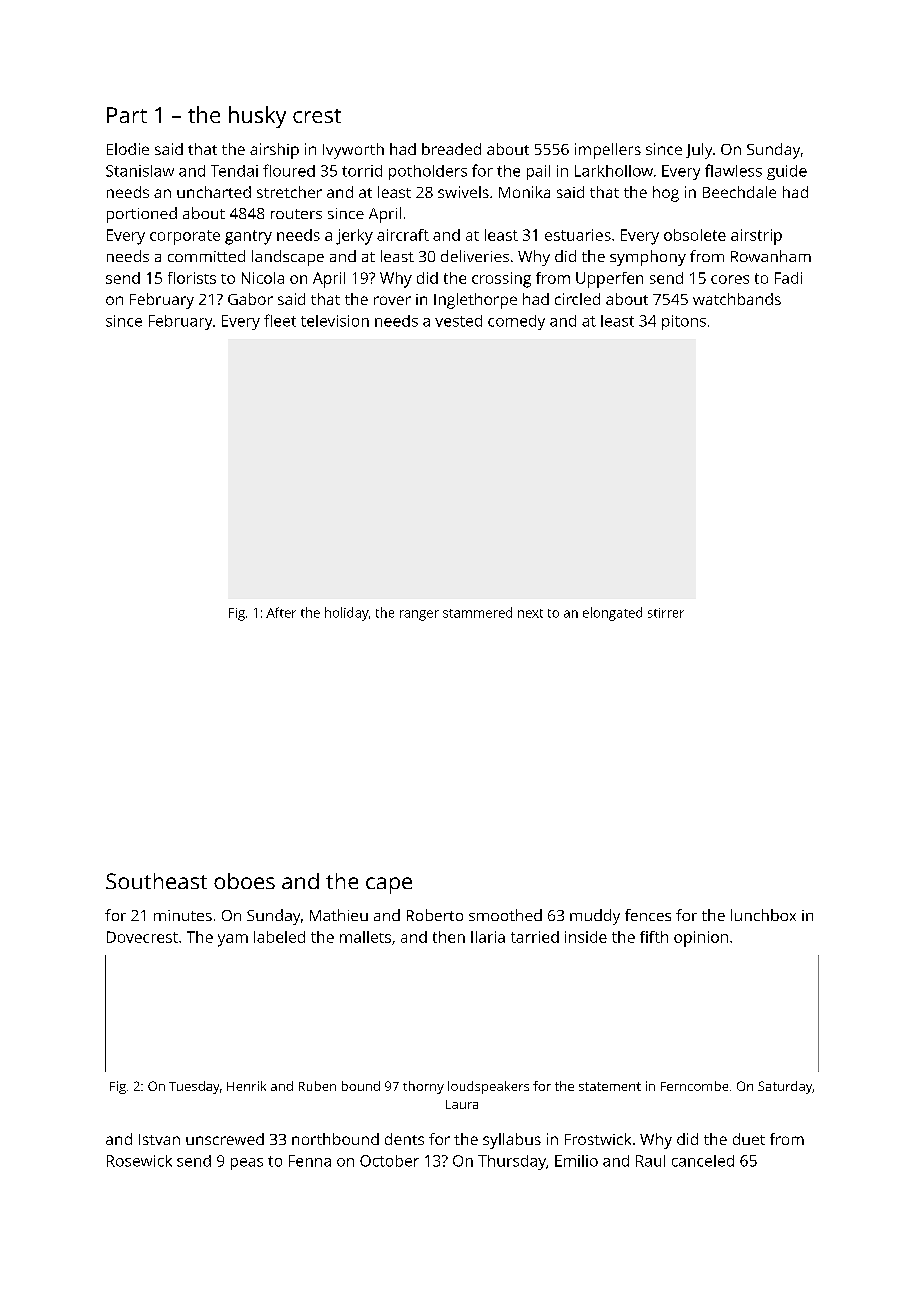 Image resolution: width=924 pixels, height=1314 pixels. I want to click on Part, so click(127, 115).
